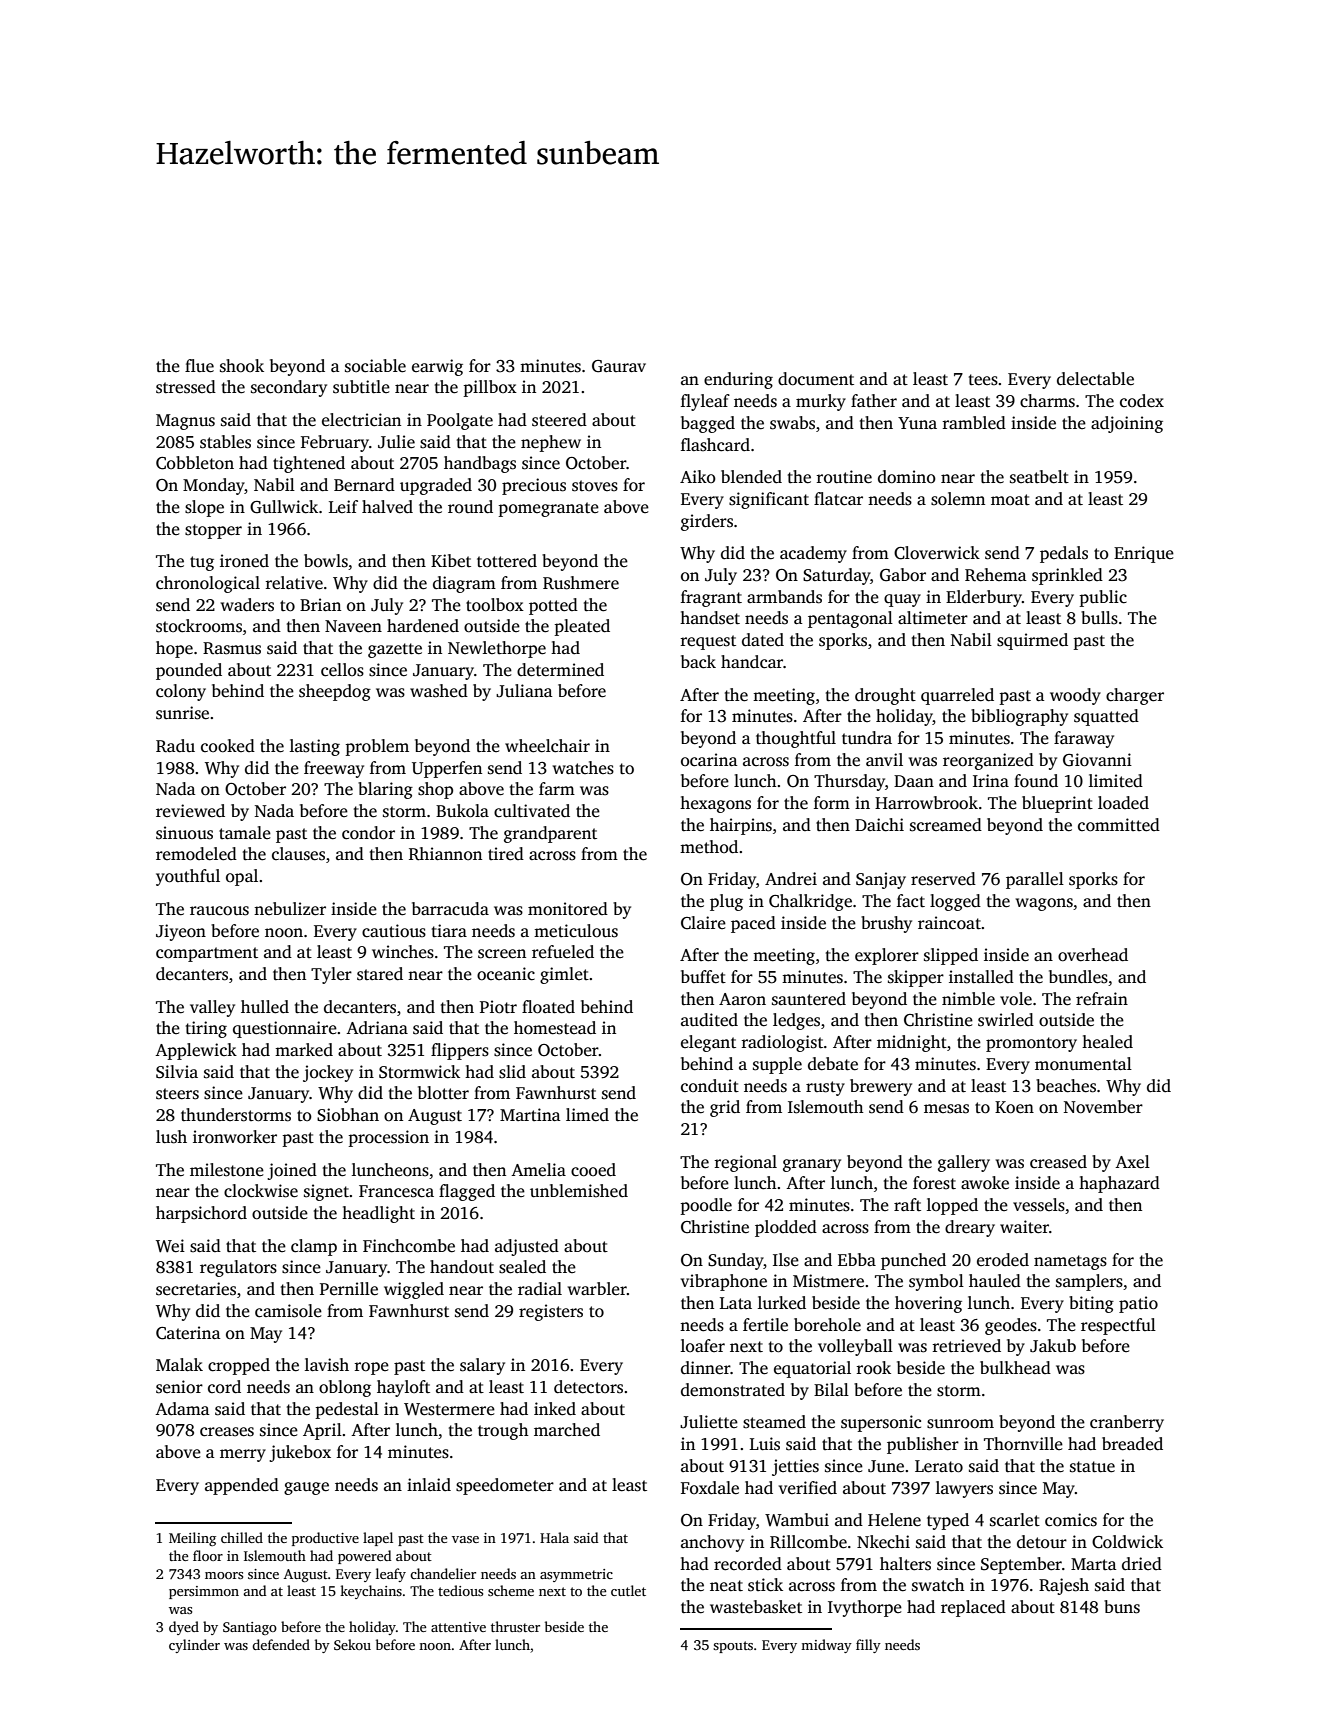  Describe the element at coordinates (547, 746) in the document. I see `wheelchair` at that location.
